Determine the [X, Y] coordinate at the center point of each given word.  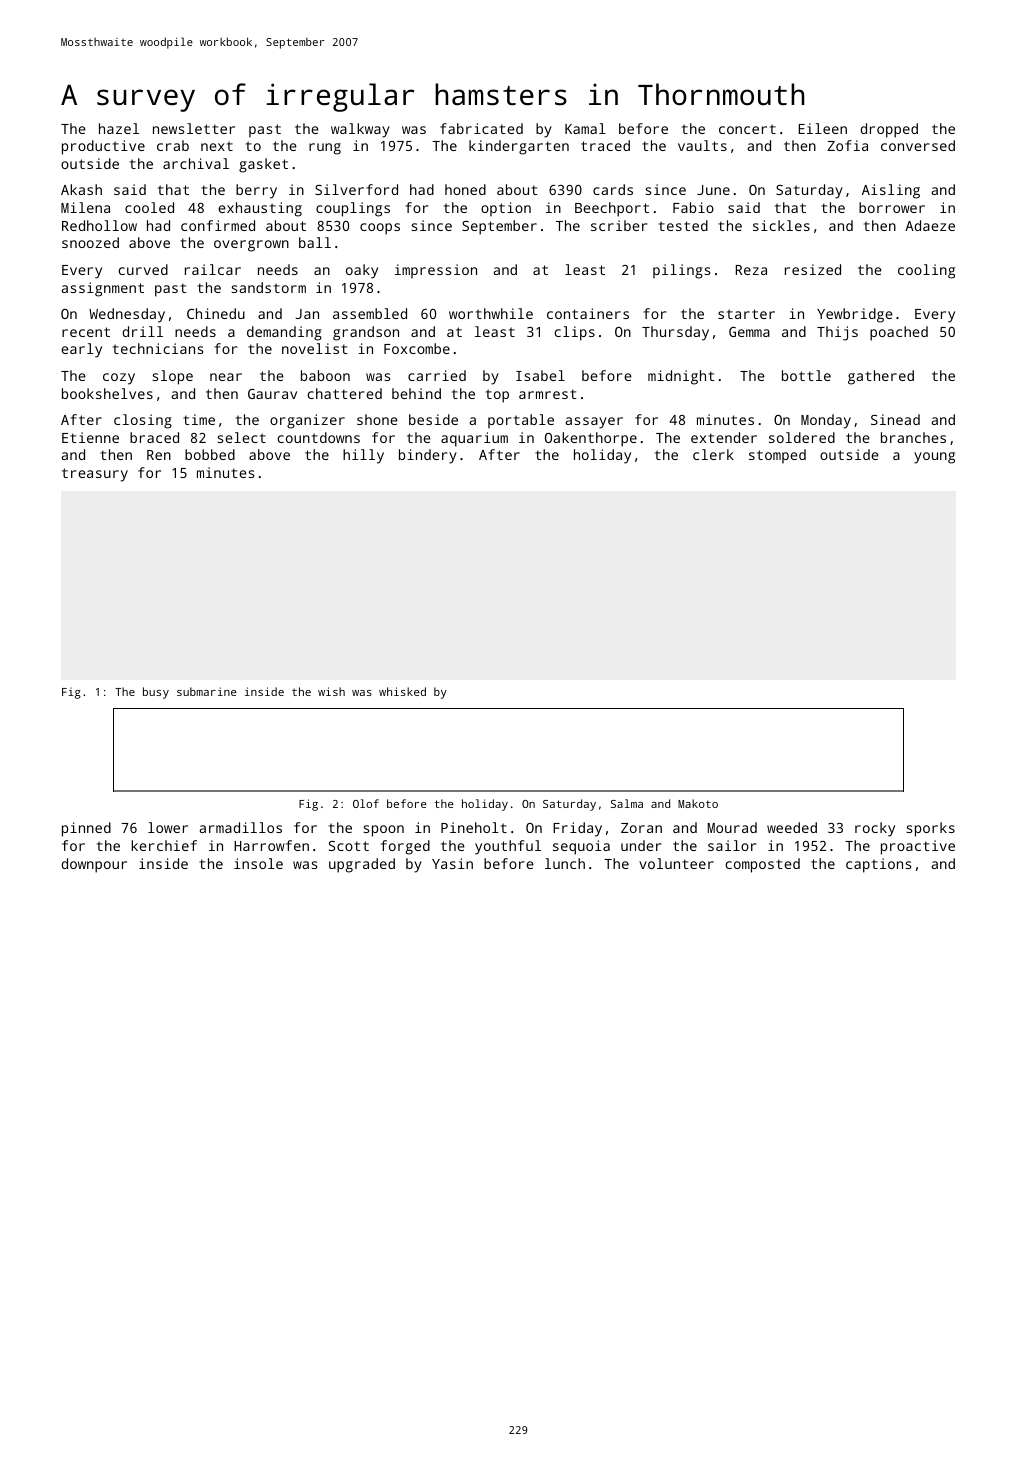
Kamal [585, 128]
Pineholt [474, 827]
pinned [86, 829]
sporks [930, 829]
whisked [402, 691]
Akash [81, 189]
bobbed [210, 454]
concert [747, 129]
